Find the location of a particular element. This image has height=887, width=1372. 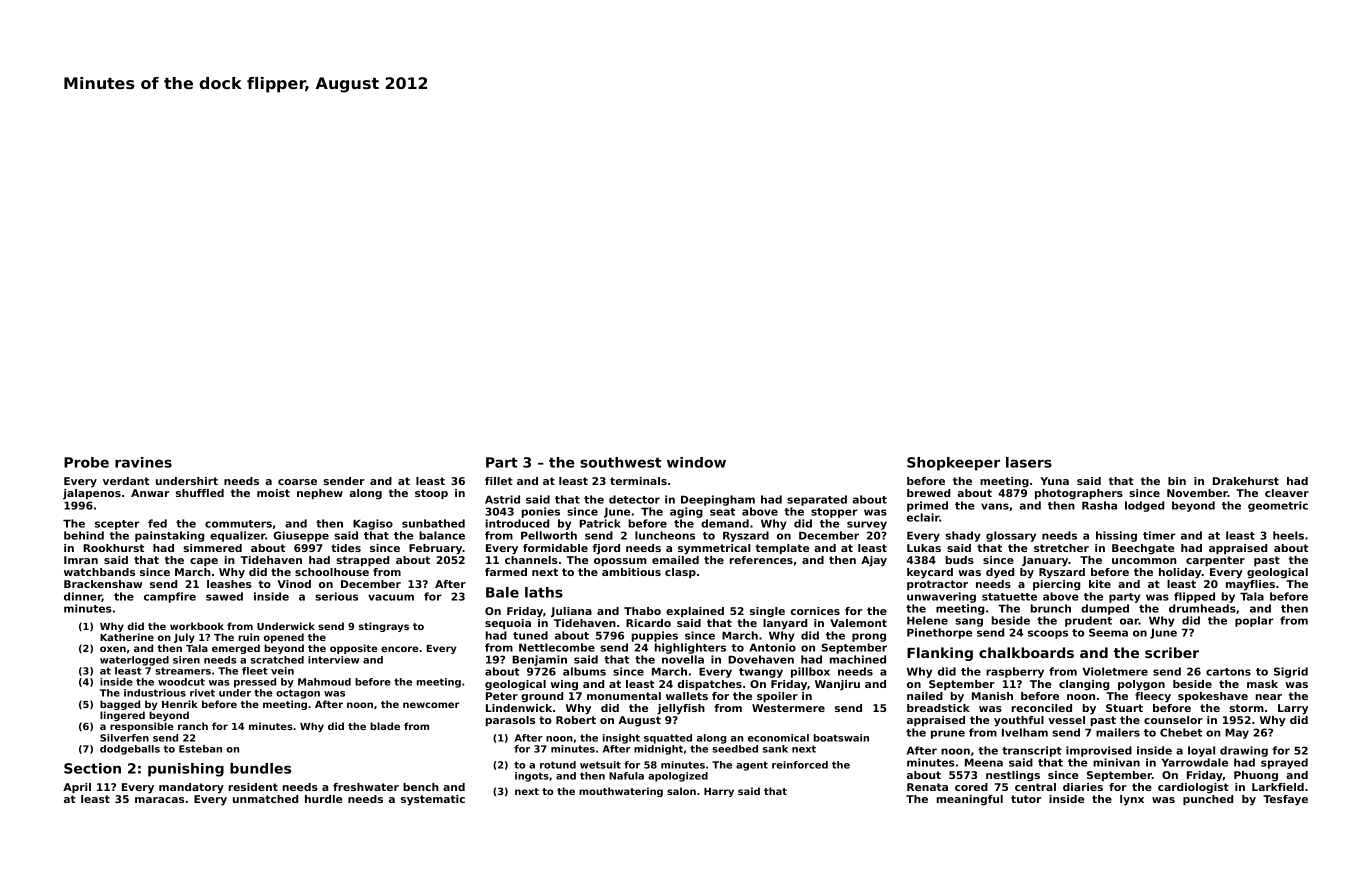

ponies is located at coordinates (541, 512).
